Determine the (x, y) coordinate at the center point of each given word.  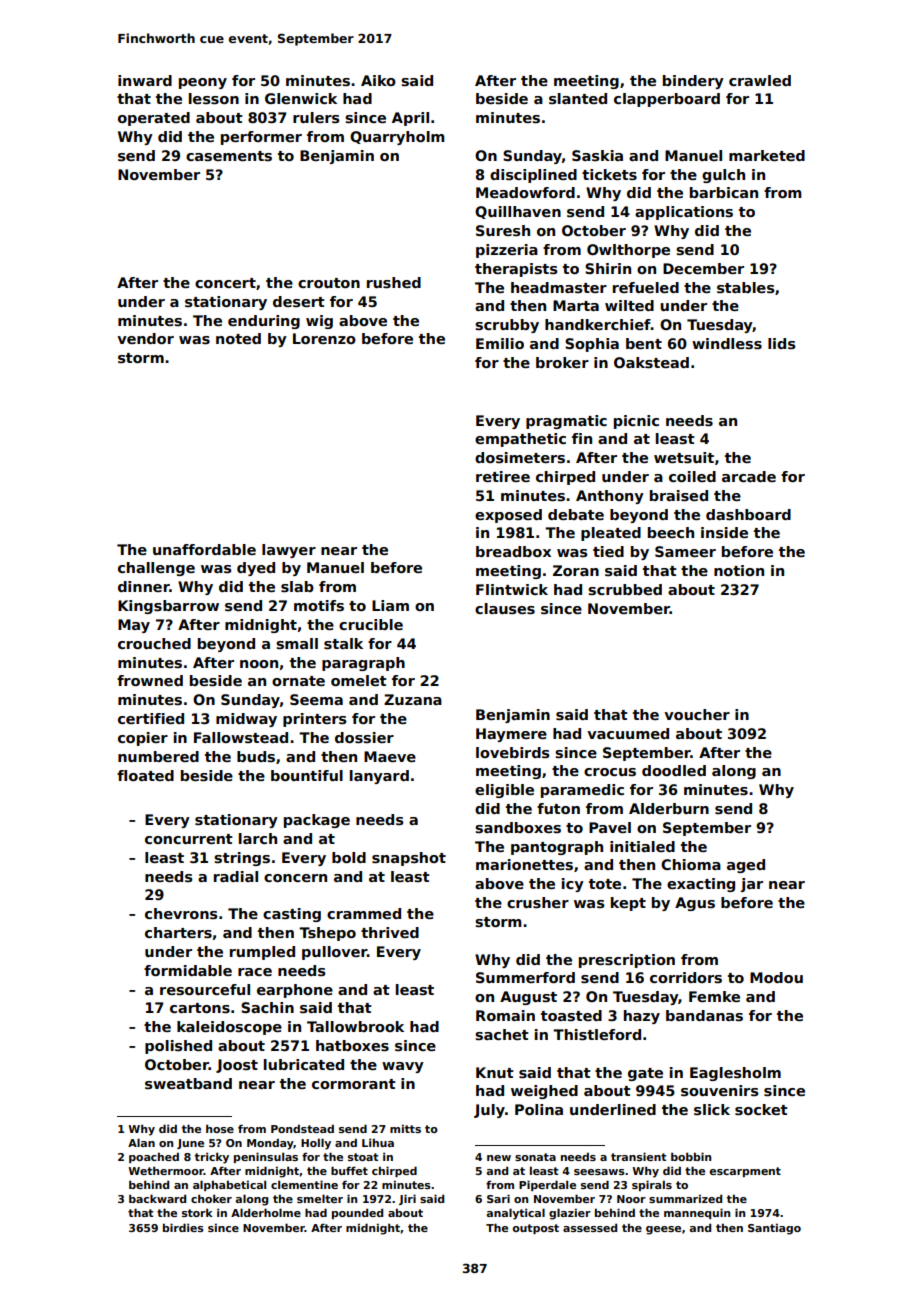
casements (229, 156)
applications (684, 213)
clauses (505, 608)
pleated (611, 534)
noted (238, 338)
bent (644, 343)
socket (761, 1109)
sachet (502, 1034)
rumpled (262, 953)
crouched (154, 643)
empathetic (520, 440)
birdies (183, 1227)
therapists (516, 270)
